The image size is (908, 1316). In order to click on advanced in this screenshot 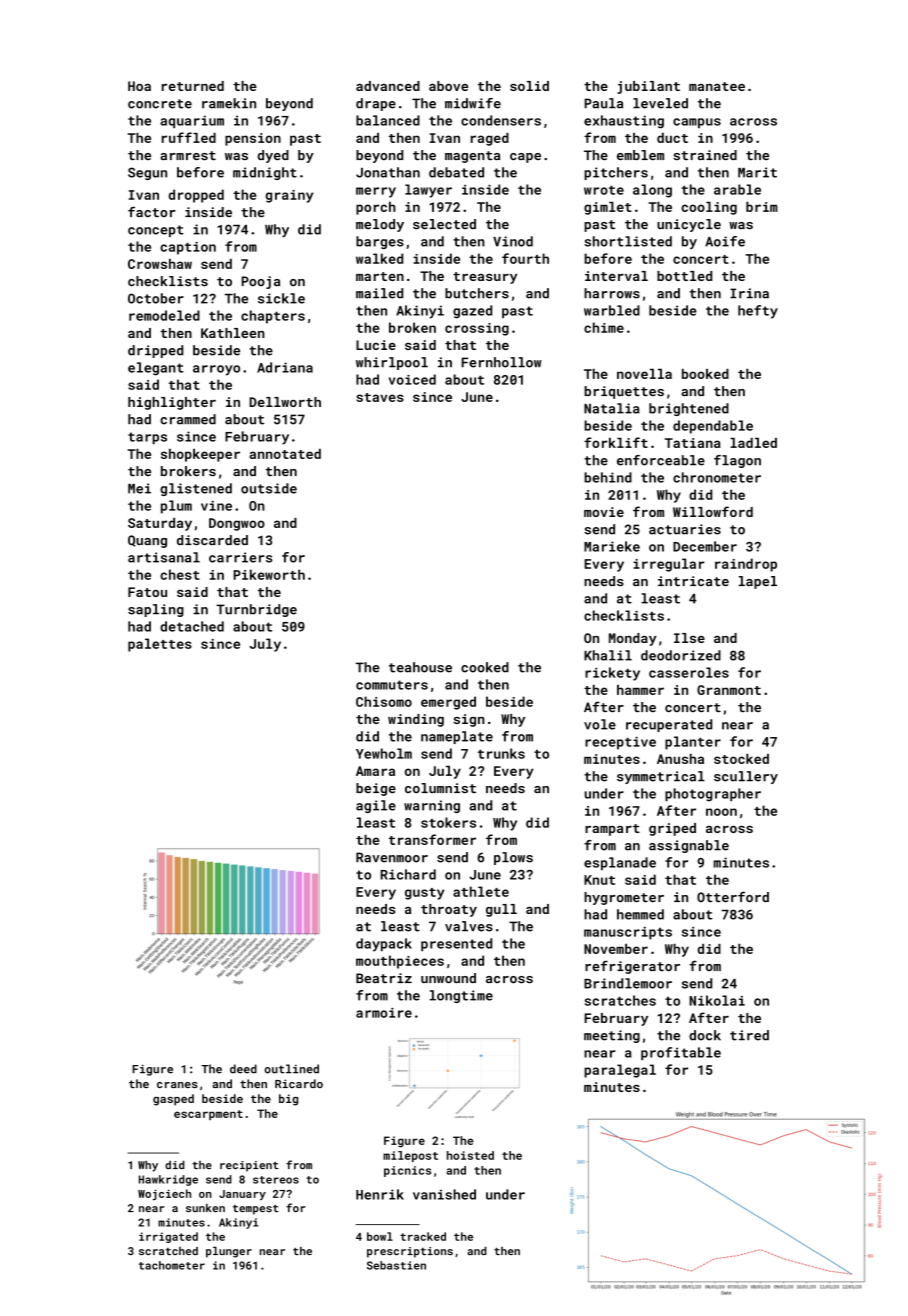, I will do `click(388, 86)`.
